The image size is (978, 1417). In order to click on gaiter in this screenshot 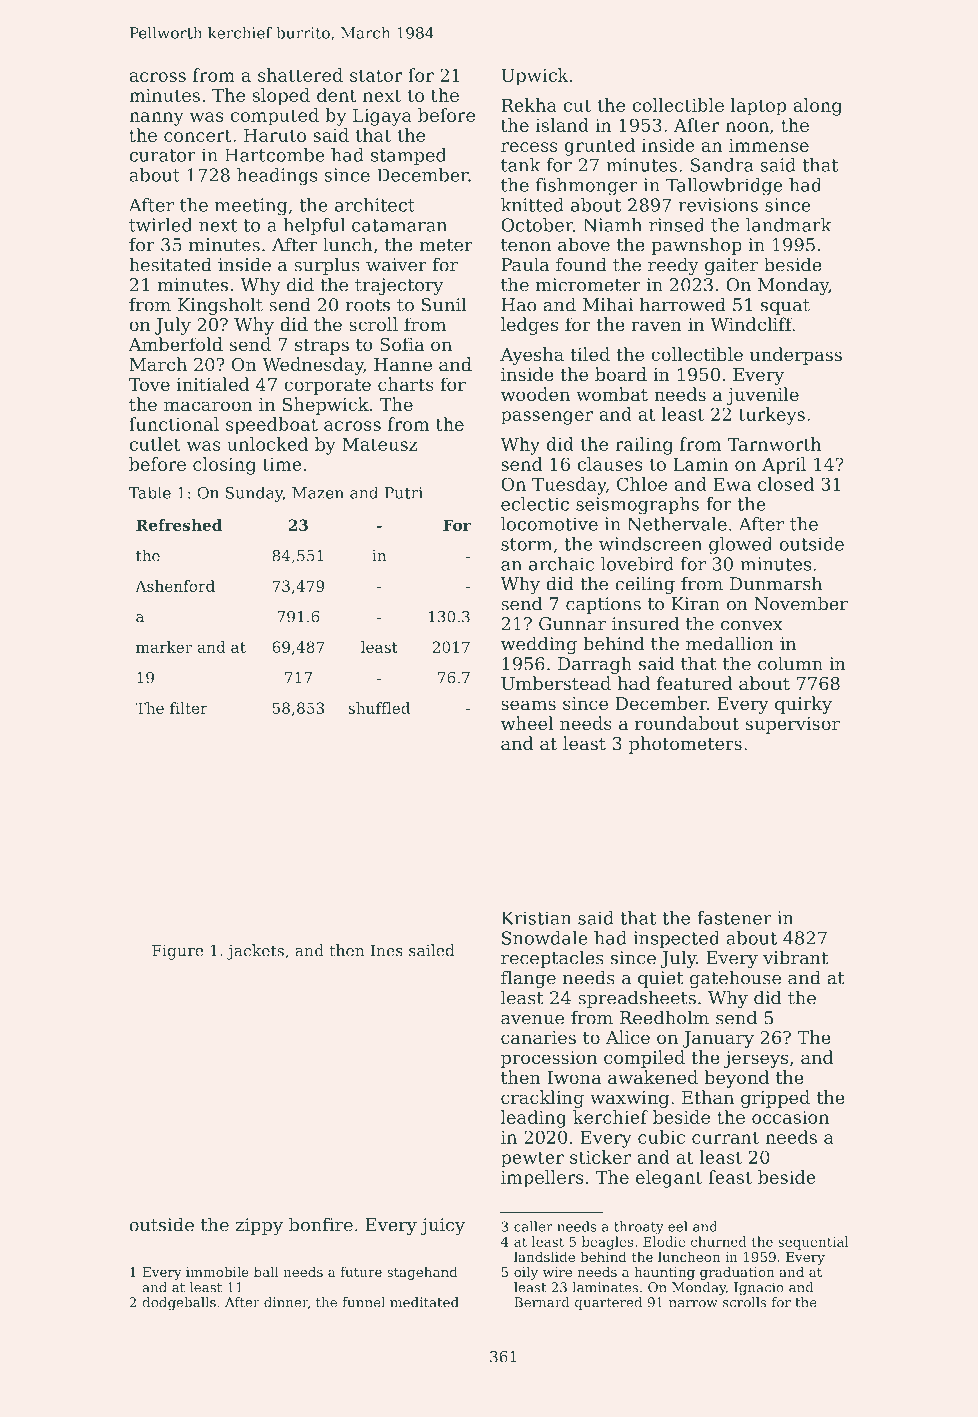, I will do `click(731, 266)`.
